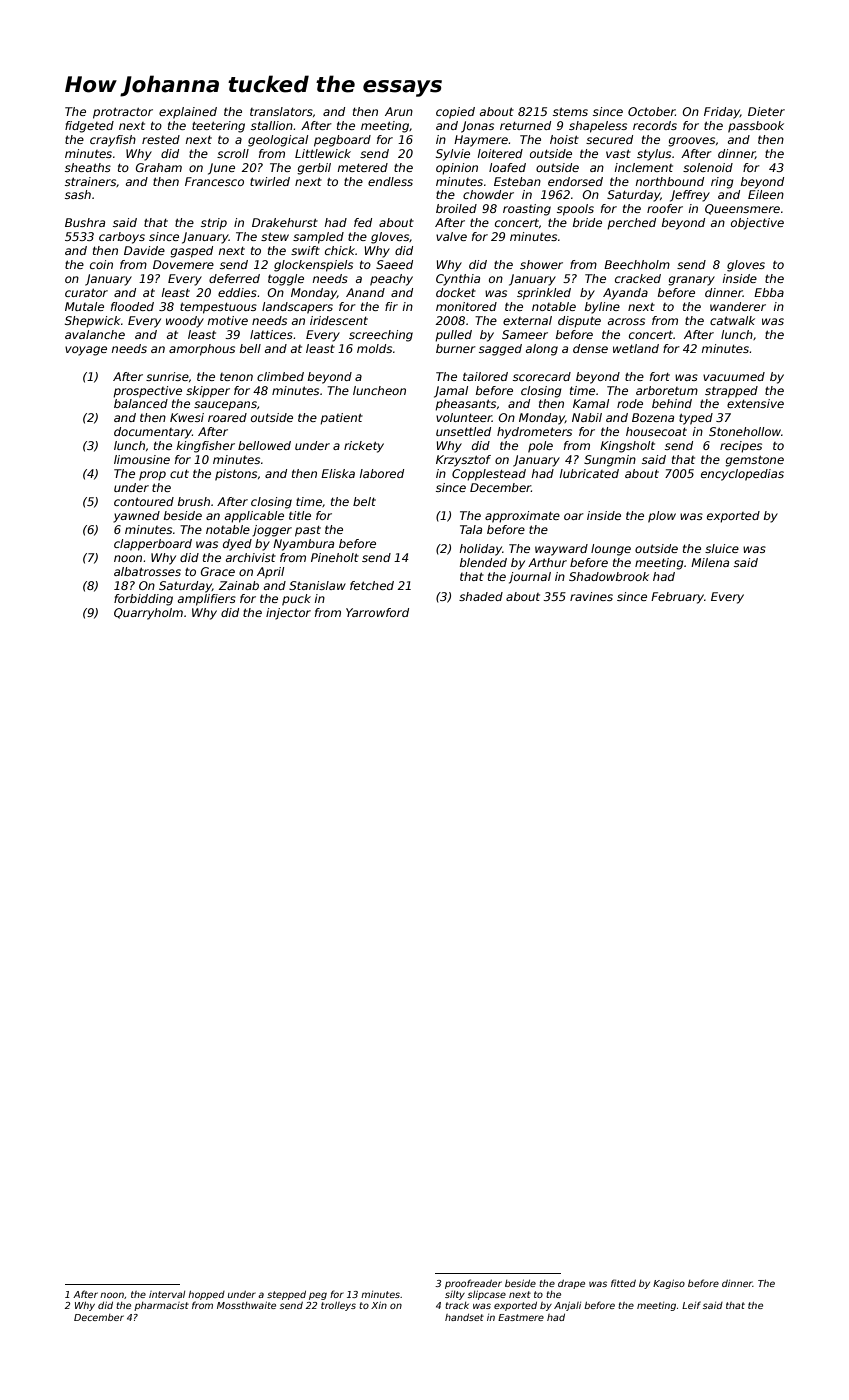 The image size is (849, 1400). I want to click on February, so click(677, 598).
